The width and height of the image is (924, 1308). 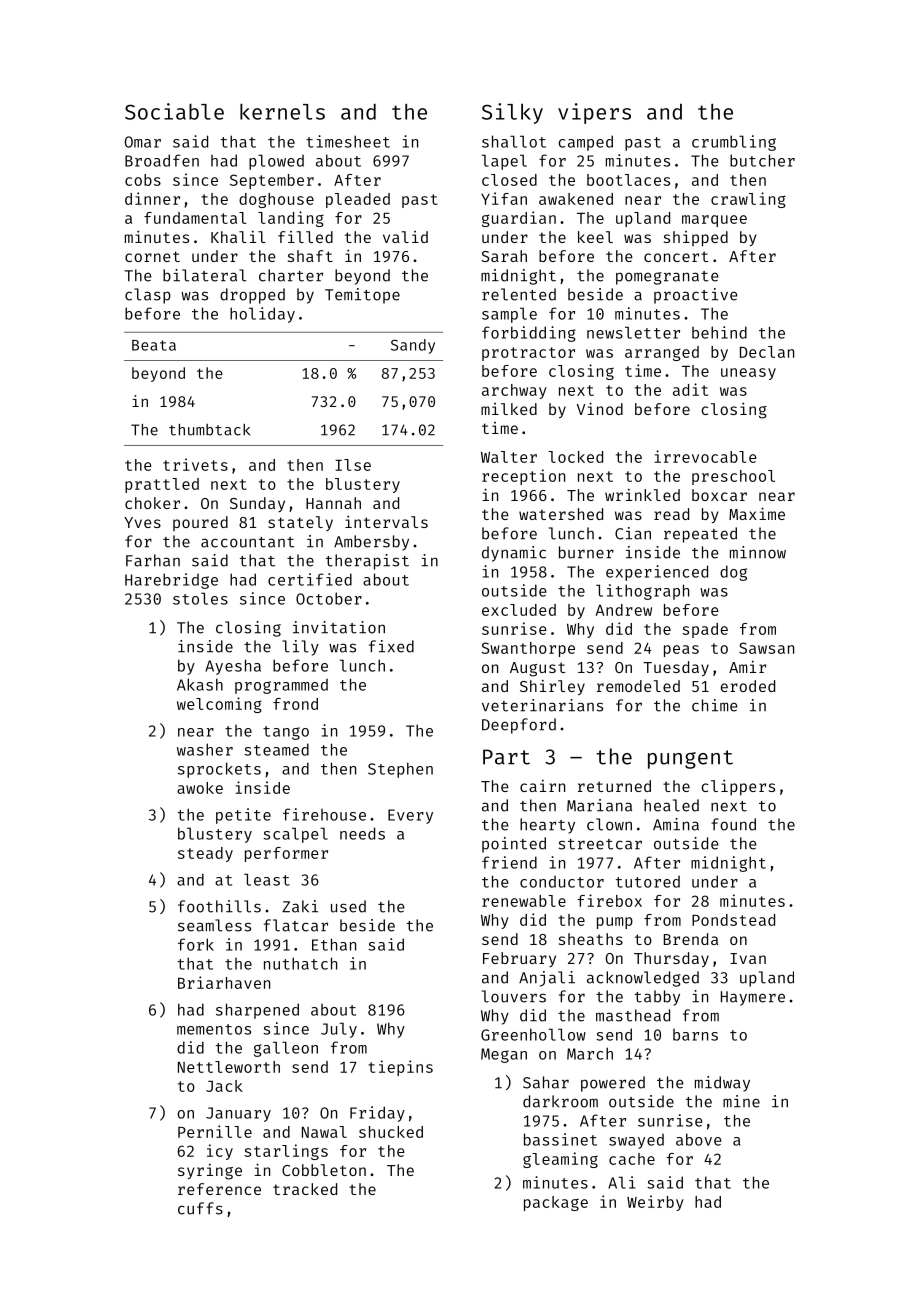 What do you see at coordinates (200, 788) in the image?
I see `awoke` at bounding box center [200, 788].
